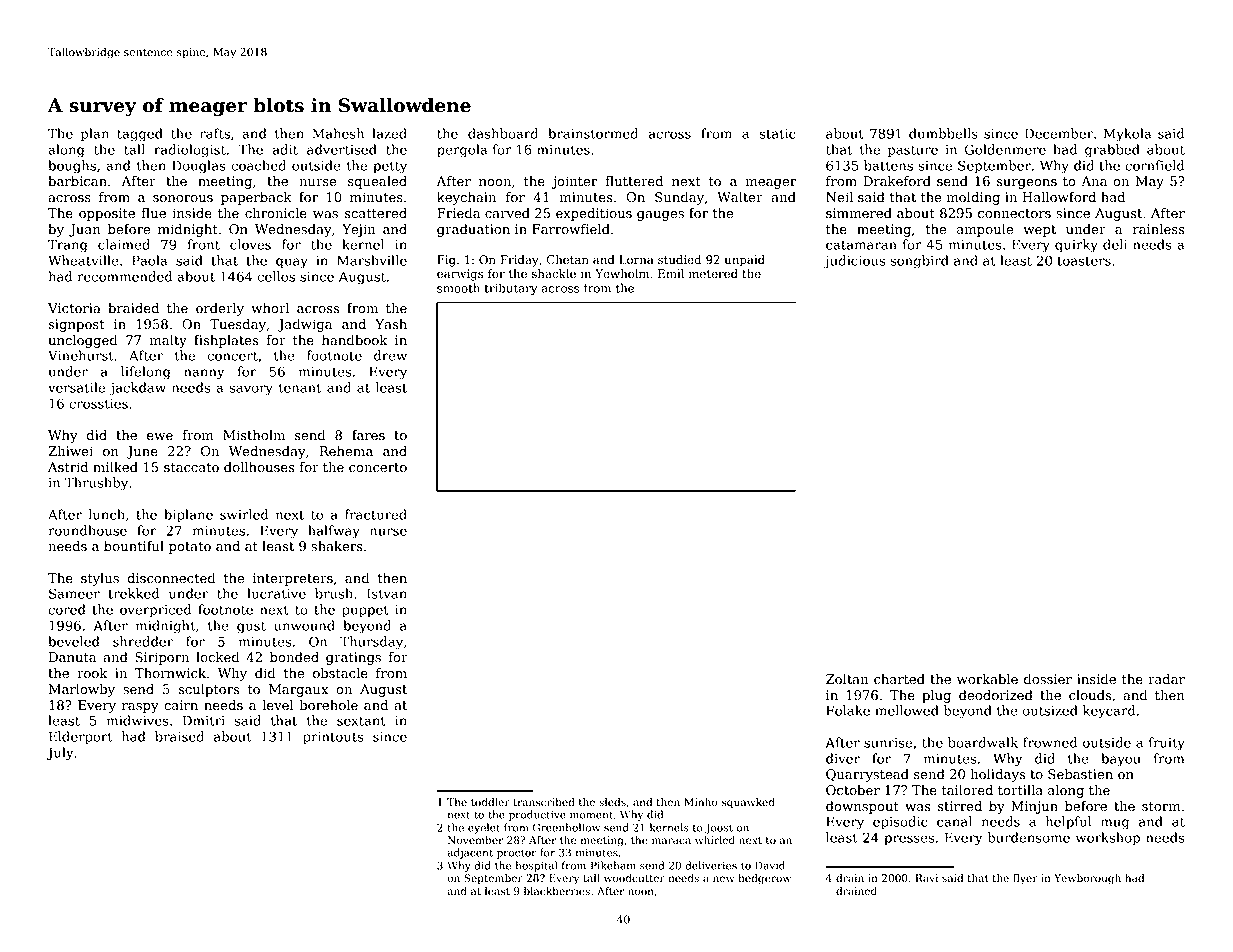 The width and height of the image is (1233, 952). I want to click on dossier, so click(1048, 679).
